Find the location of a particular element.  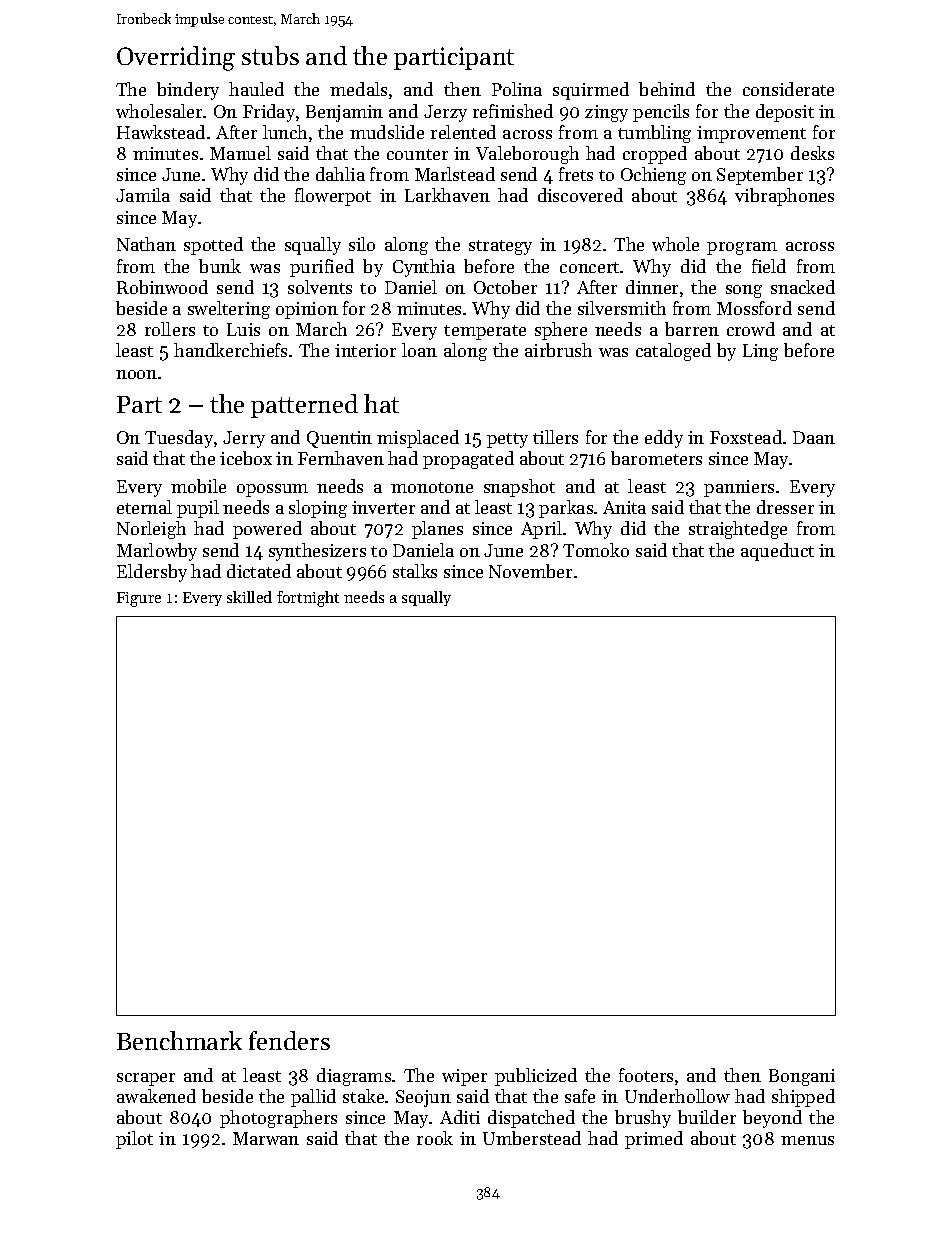

fenders is located at coordinates (289, 1040).
